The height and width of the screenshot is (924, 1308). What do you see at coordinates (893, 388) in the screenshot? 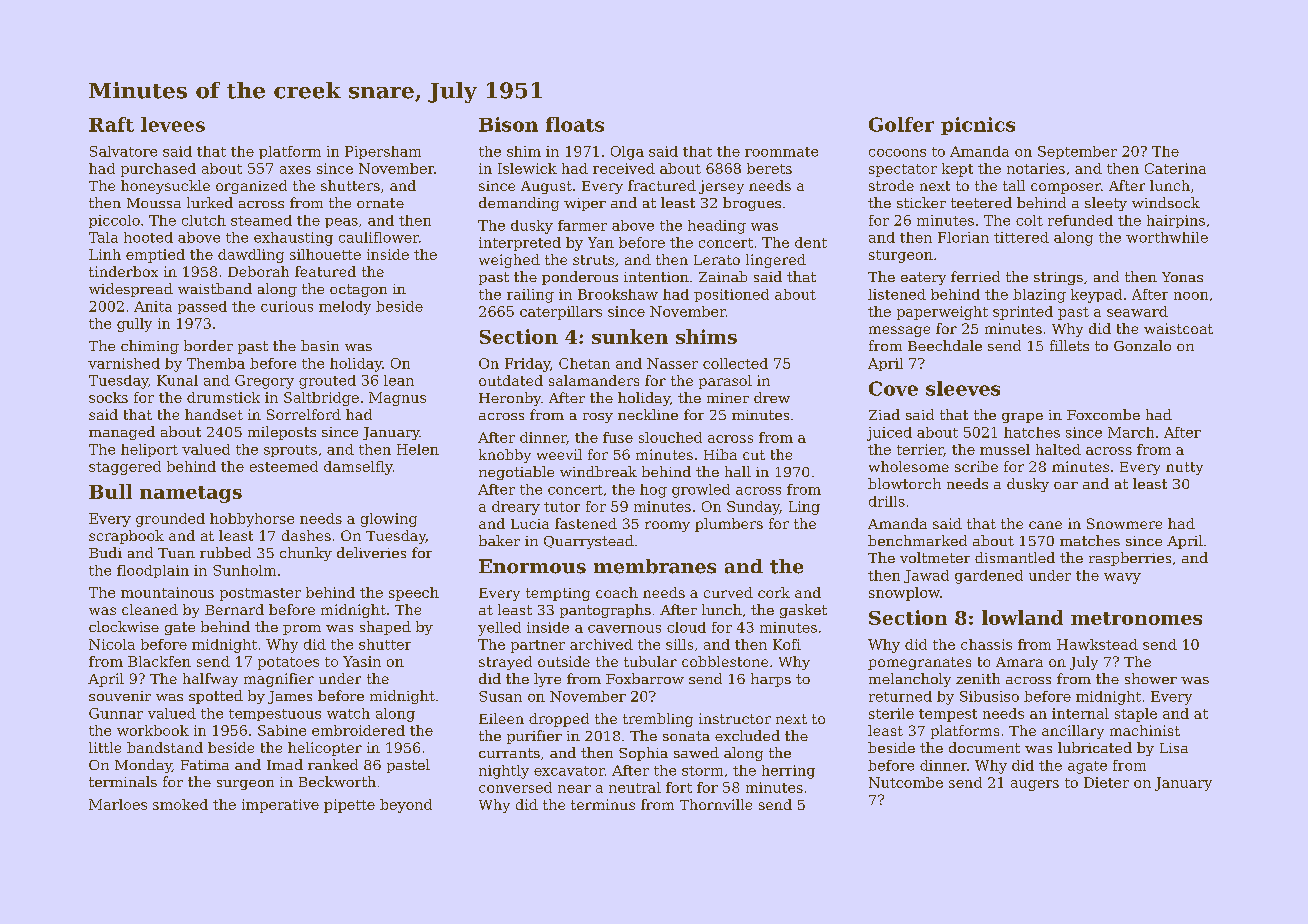
I see `Cove` at bounding box center [893, 388].
